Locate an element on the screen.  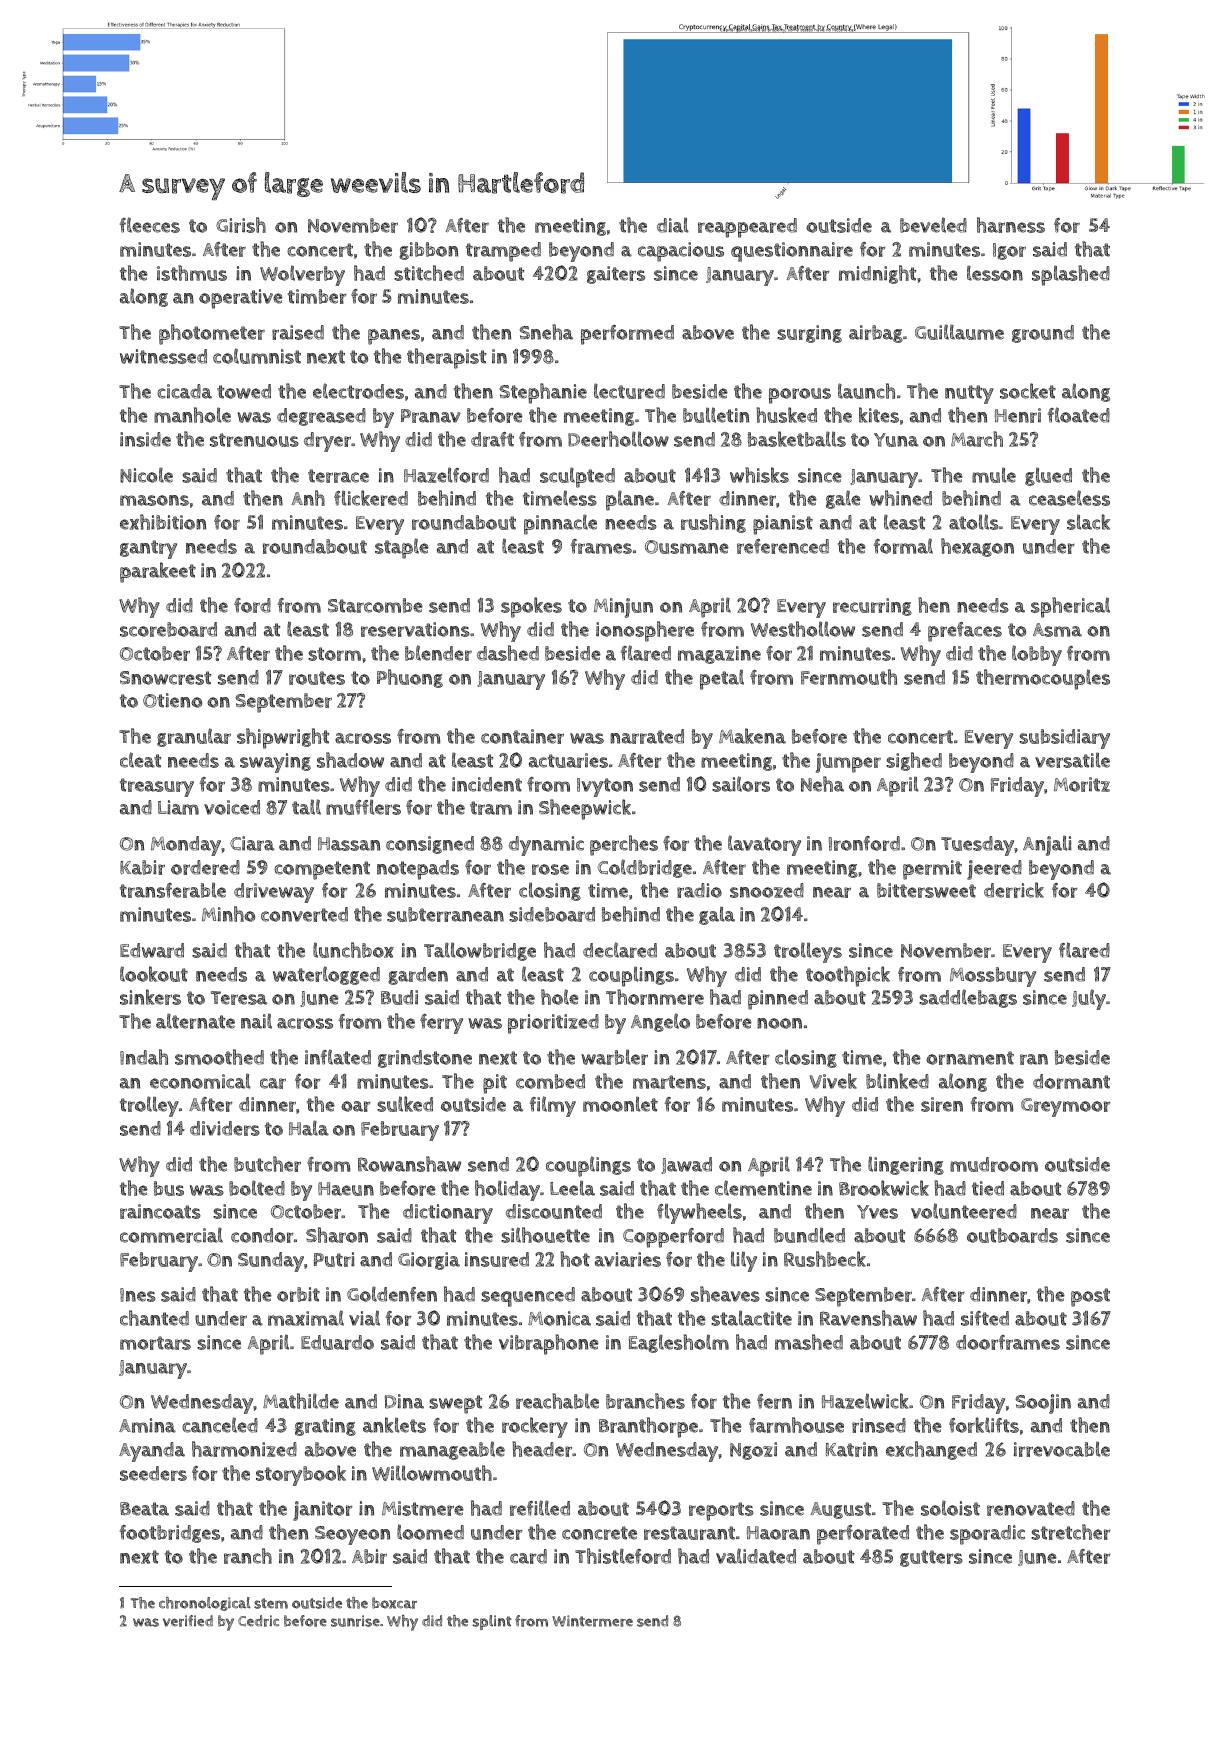
dial is located at coordinates (673, 225).
